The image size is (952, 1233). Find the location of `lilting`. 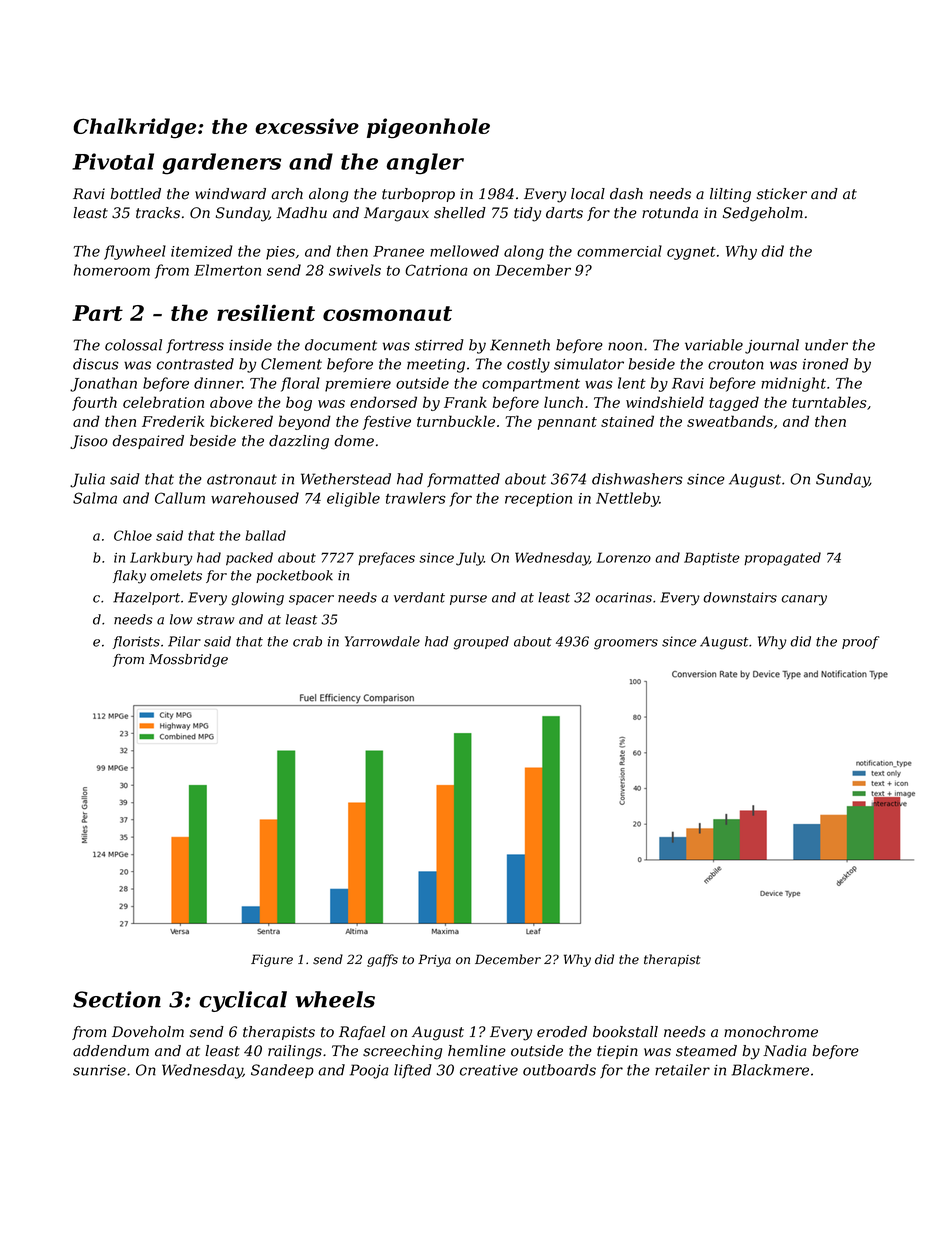

lilting is located at coordinates (730, 195).
